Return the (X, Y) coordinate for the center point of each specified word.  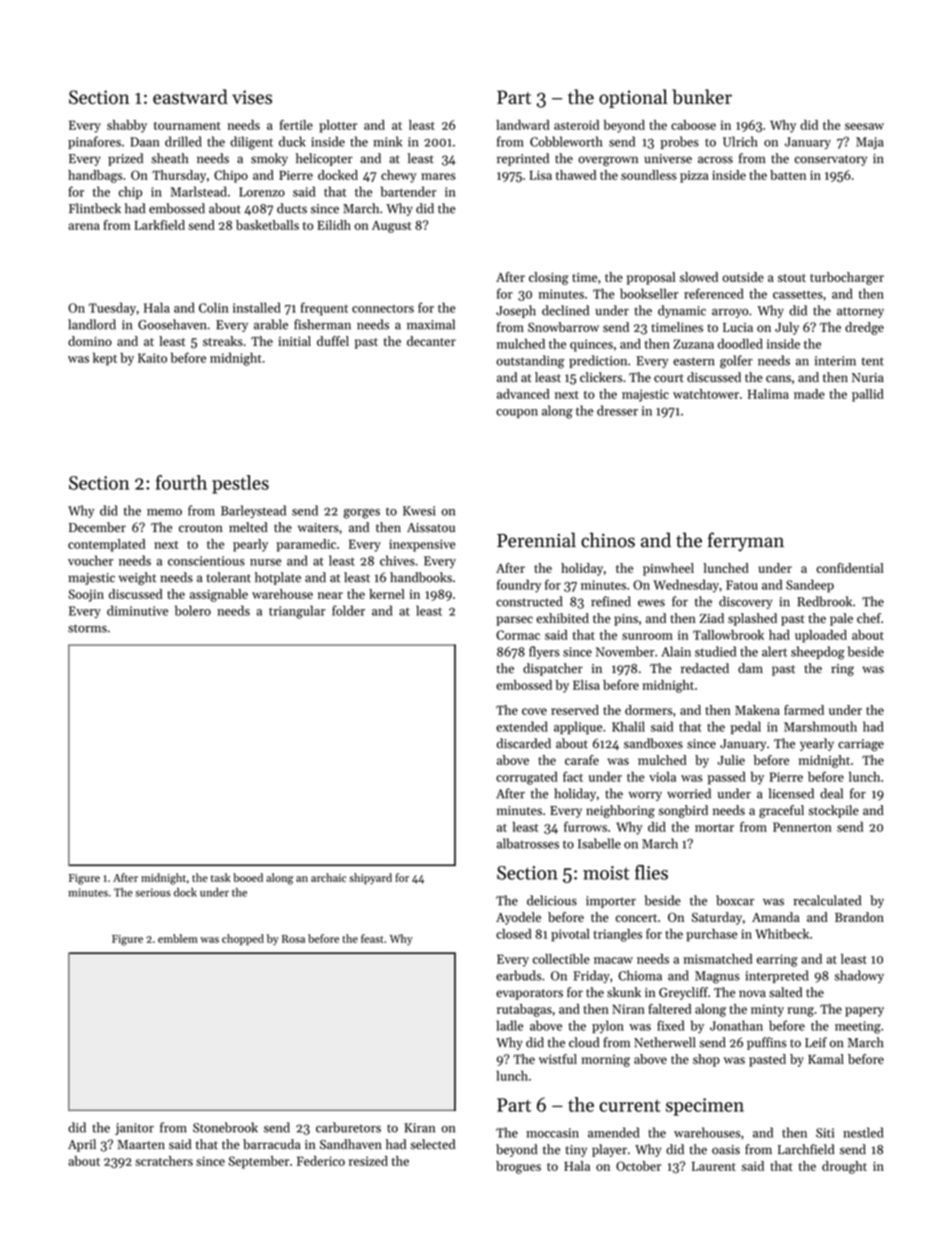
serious (153, 892)
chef (869, 618)
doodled (740, 343)
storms (87, 628)
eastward (190, 96)
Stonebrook (225, 1127)
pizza (694, 177)
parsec (514, 621)
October (638, 1166)
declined (565, 310)
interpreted (777, 976)
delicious (552, 900)
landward (523, 125)
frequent (324, 309)
